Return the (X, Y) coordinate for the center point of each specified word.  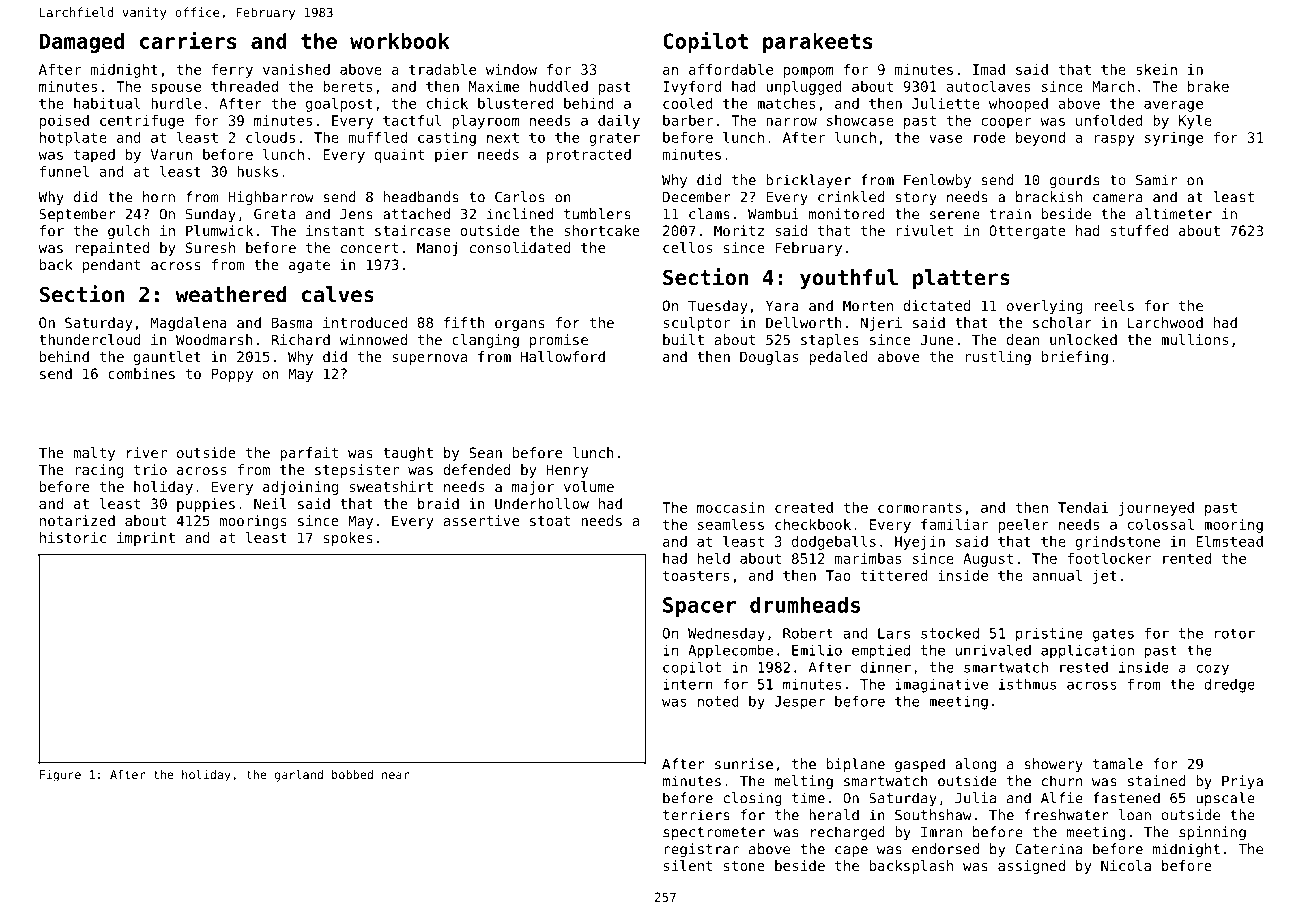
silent (687, 865)
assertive (481, 520)
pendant (111, 266)
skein (1156, 69)
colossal (1161, 524)
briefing (1075, 358)
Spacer (699, 607)
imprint (146, 539)
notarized (77, 520)
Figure (60, 776)
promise (559, 341)
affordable (731, 69)
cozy (1212, 670)
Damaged (82, 43)
